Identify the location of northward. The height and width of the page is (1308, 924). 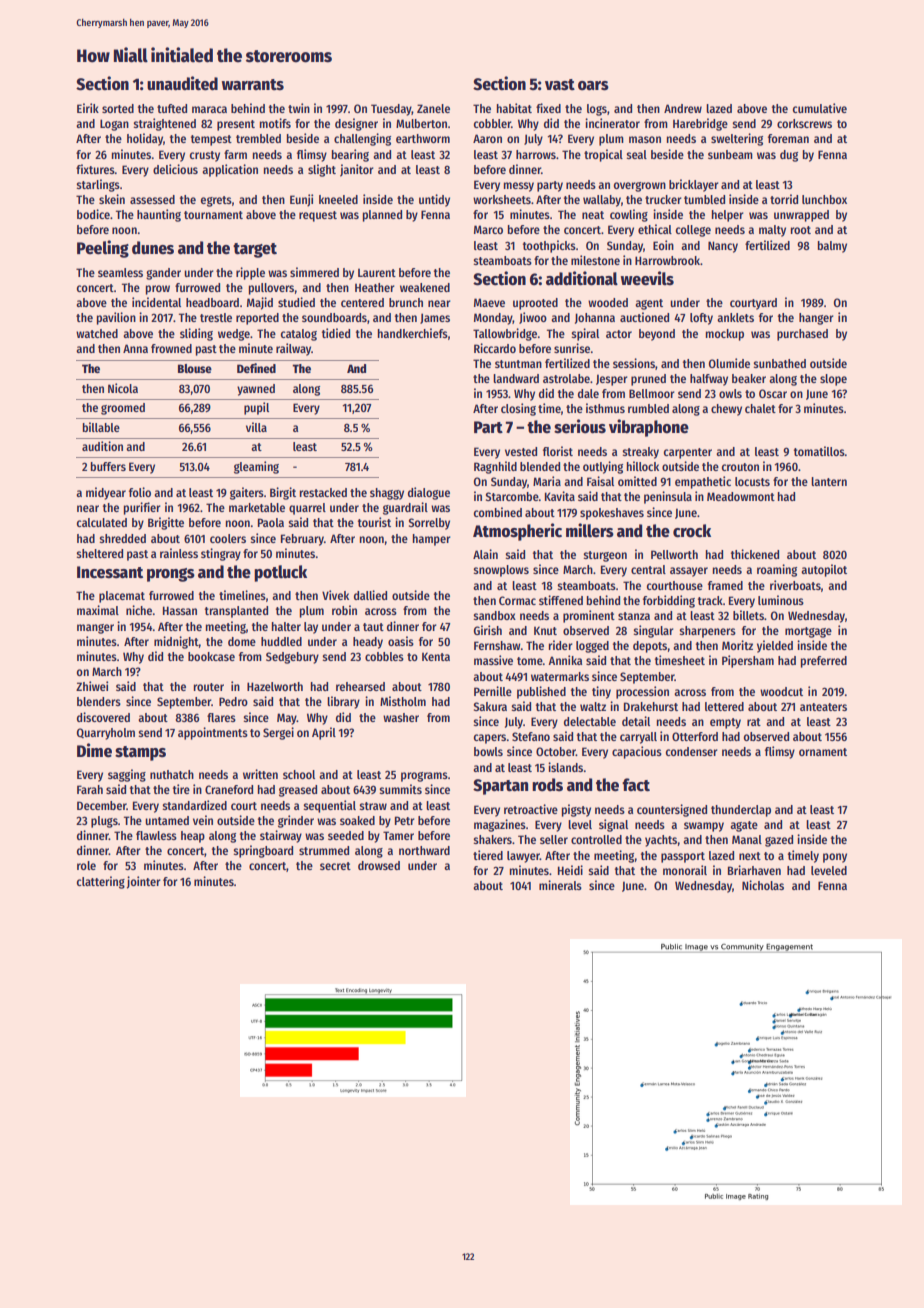
(424, 850).
